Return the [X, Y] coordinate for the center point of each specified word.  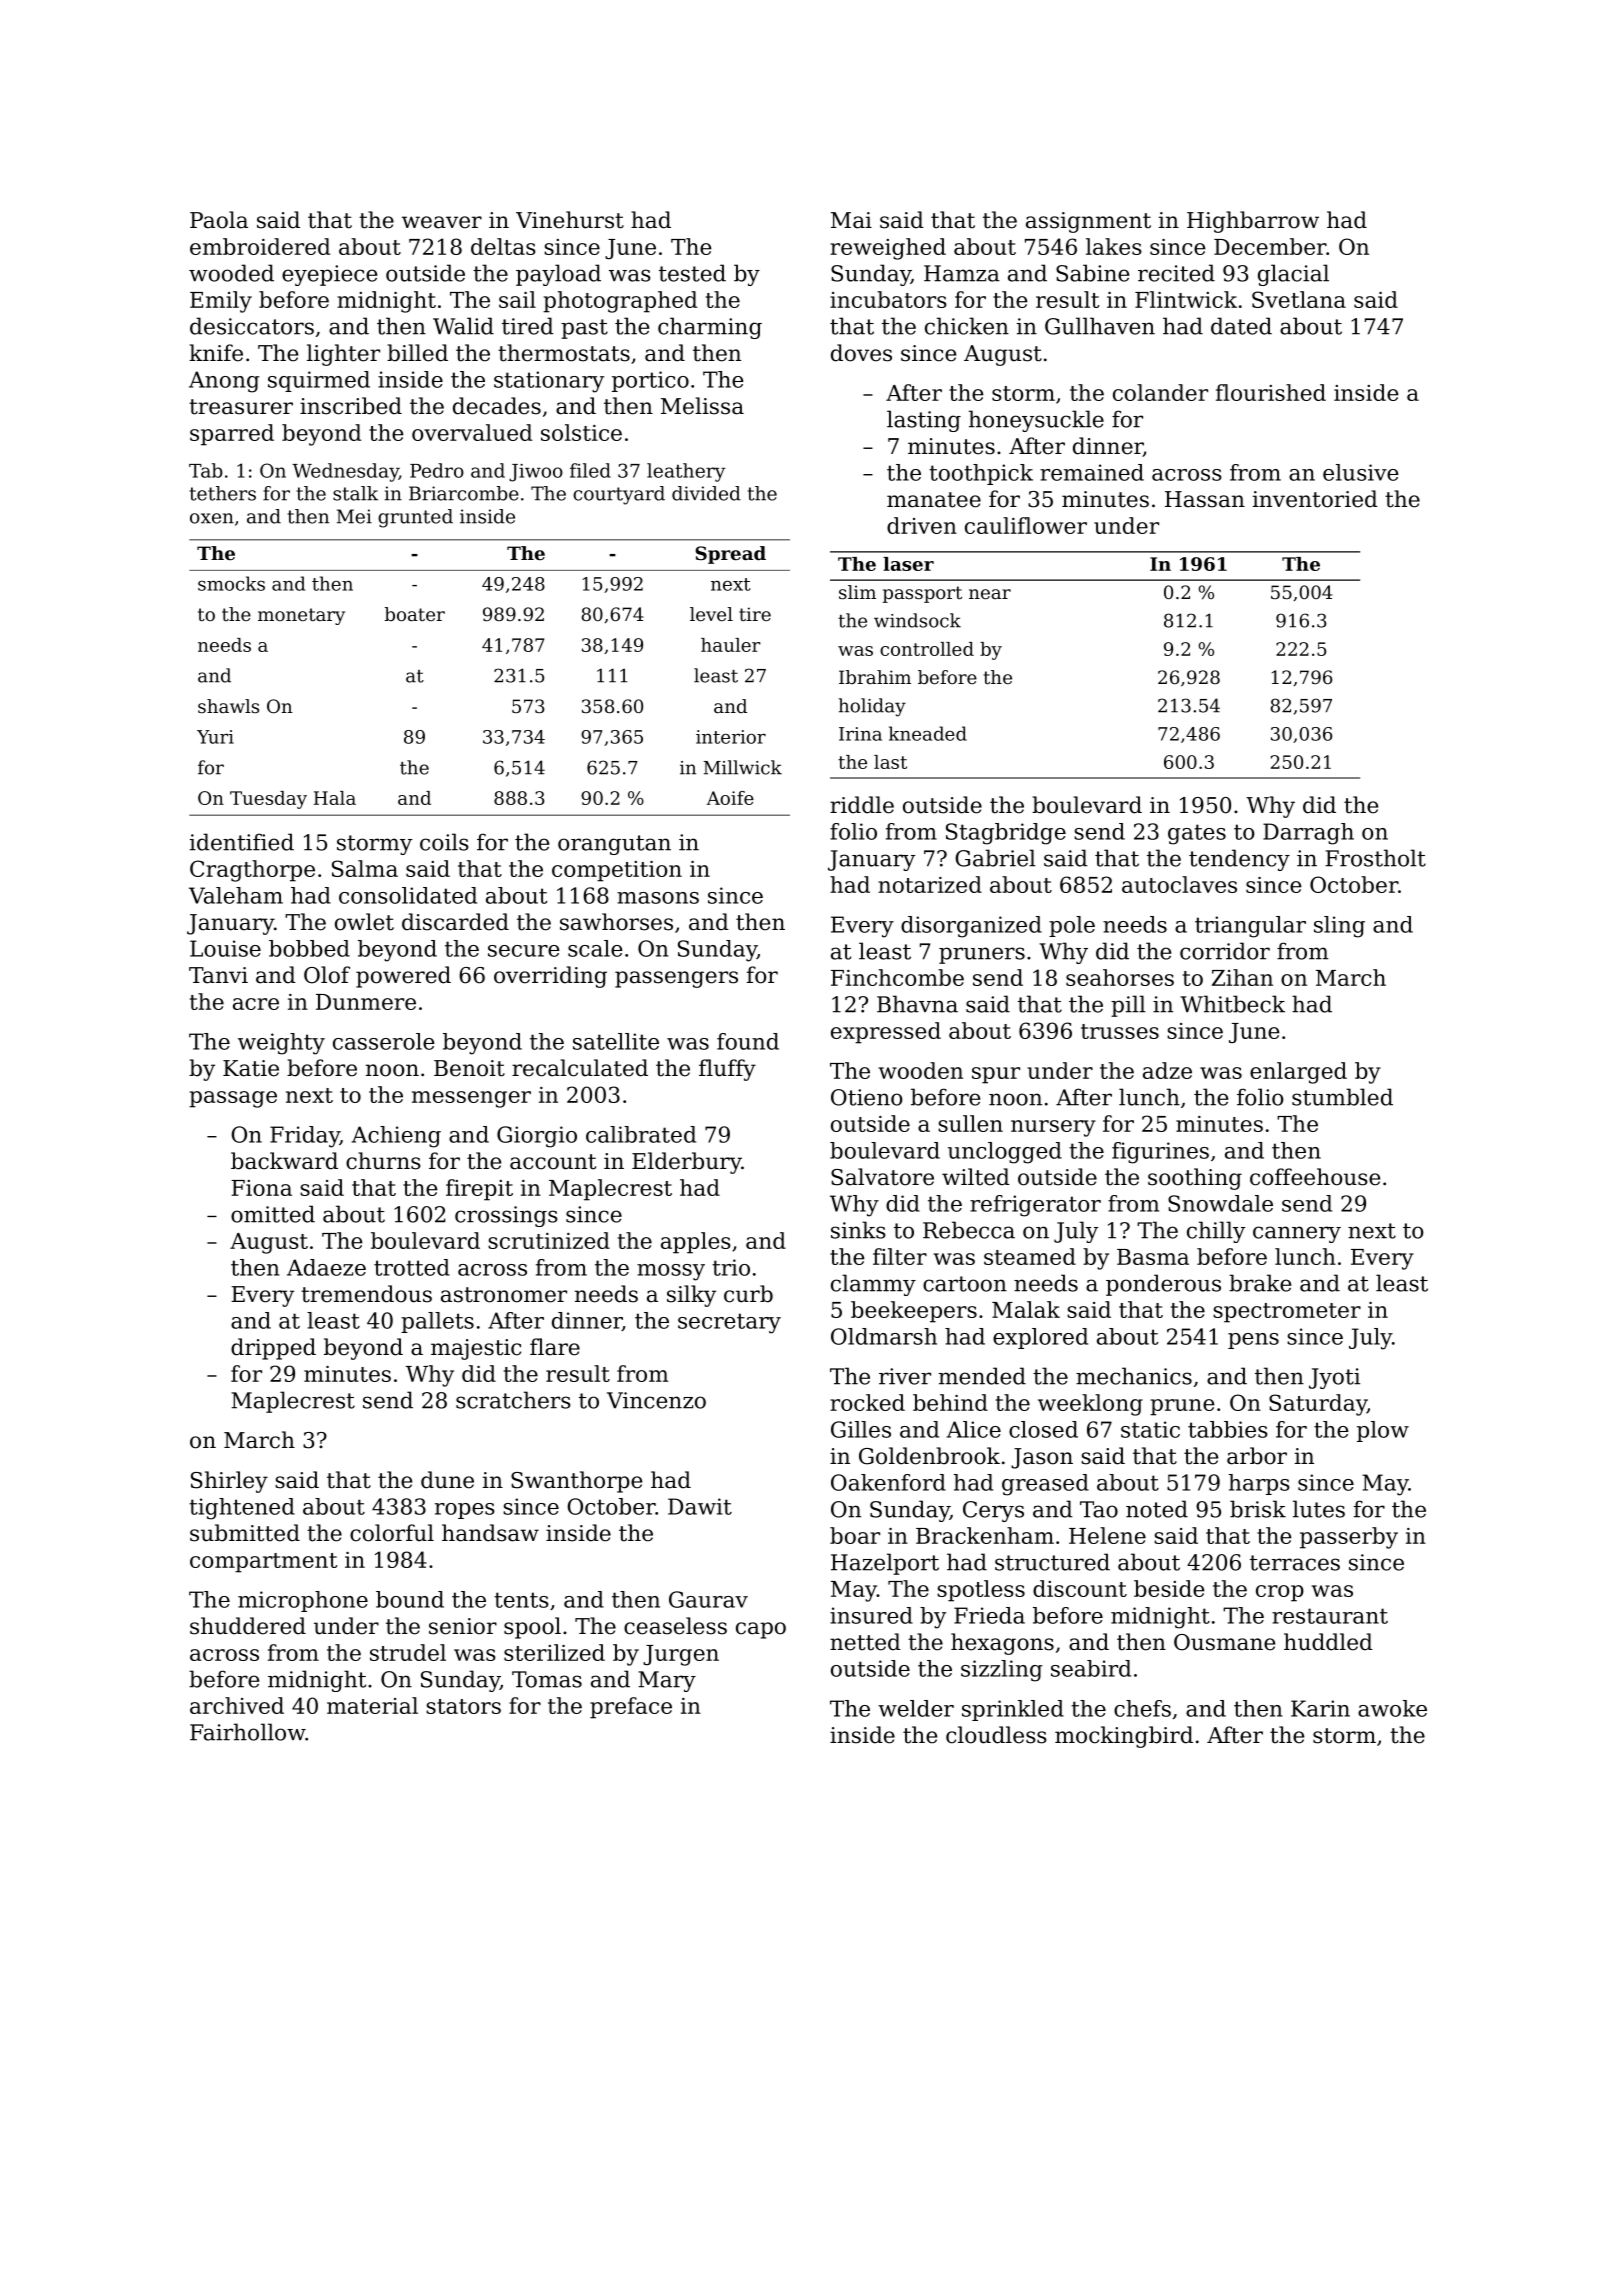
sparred [232, 435]
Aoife [730, 798]
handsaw [490, 1533]
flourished [1271, 392]
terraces [1295, 1563]
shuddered [248, 1626]
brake [1260, 1283]
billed [417, 353]
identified [242, 842]
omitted [273, 1214]
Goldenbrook [929, 1456]
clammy [873, 1285]
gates [1197, 834]
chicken [967, 326]
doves [861, 353]
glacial [1293, 275]
